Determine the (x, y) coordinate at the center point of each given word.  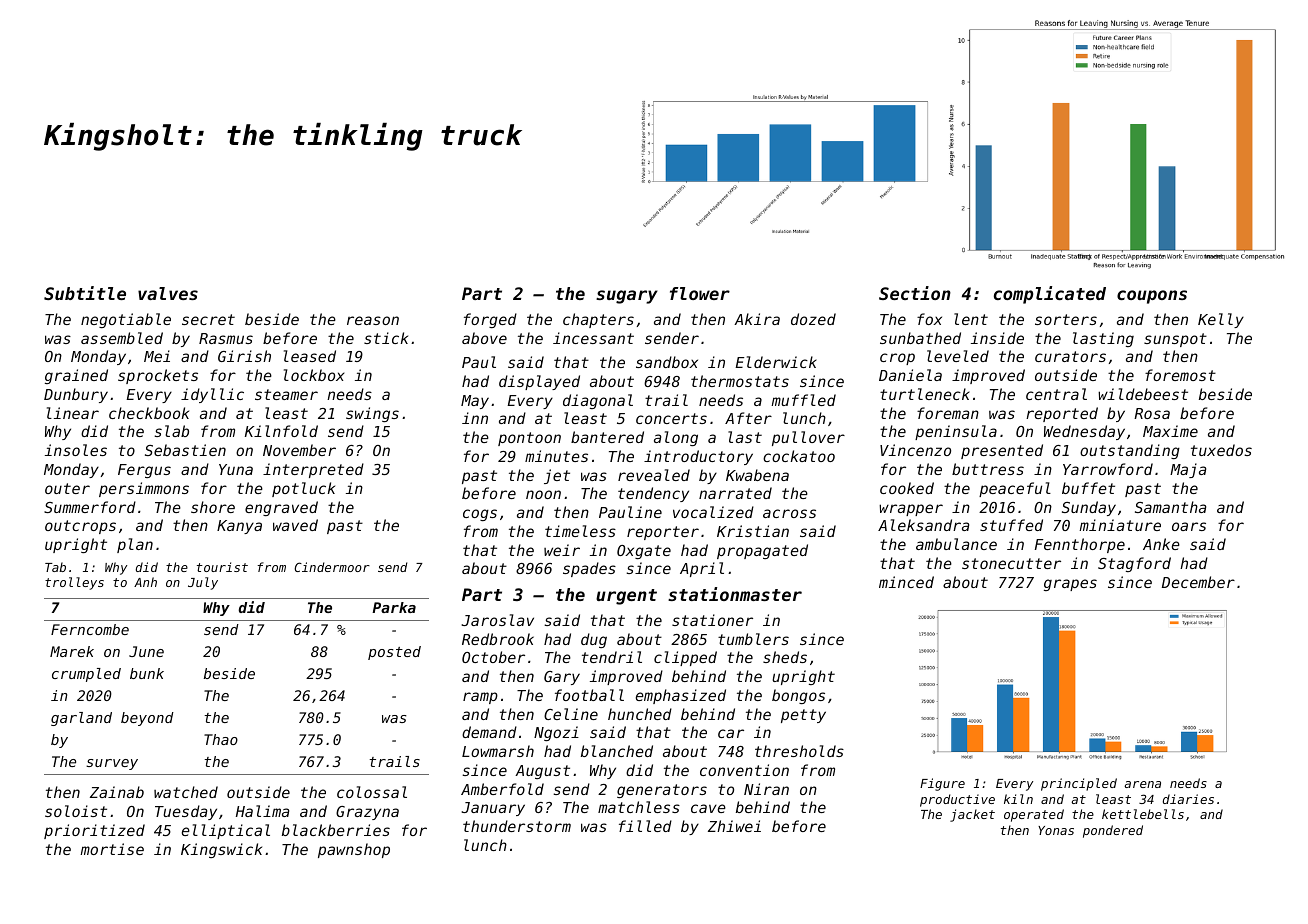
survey (112, 764)
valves (168, 293)
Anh (145, 582)
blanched (617, 751)
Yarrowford (1108, 469)
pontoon (529, 439)
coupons (1152, 297)
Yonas (1056, 830)
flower (700, 293)
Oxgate (644, 552)
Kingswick (221, 850)
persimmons (144, 489)
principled (1079, 784)
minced (906, 582)
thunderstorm (517, 826)
